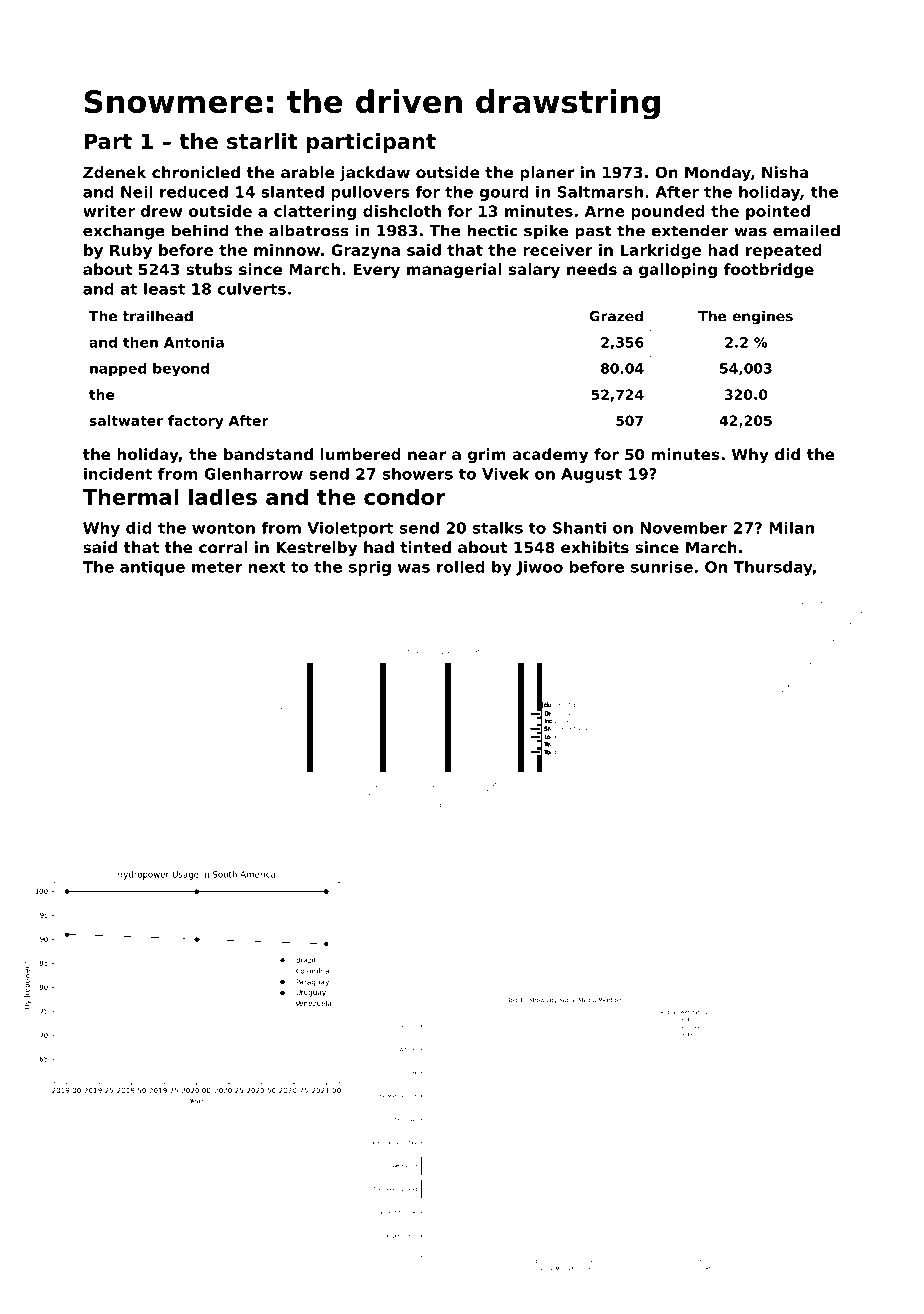 This screenshot has height=1314, width=924. Describe the element at coordinates (287, 250) in the screenshot. I see `minnow` at that location.
